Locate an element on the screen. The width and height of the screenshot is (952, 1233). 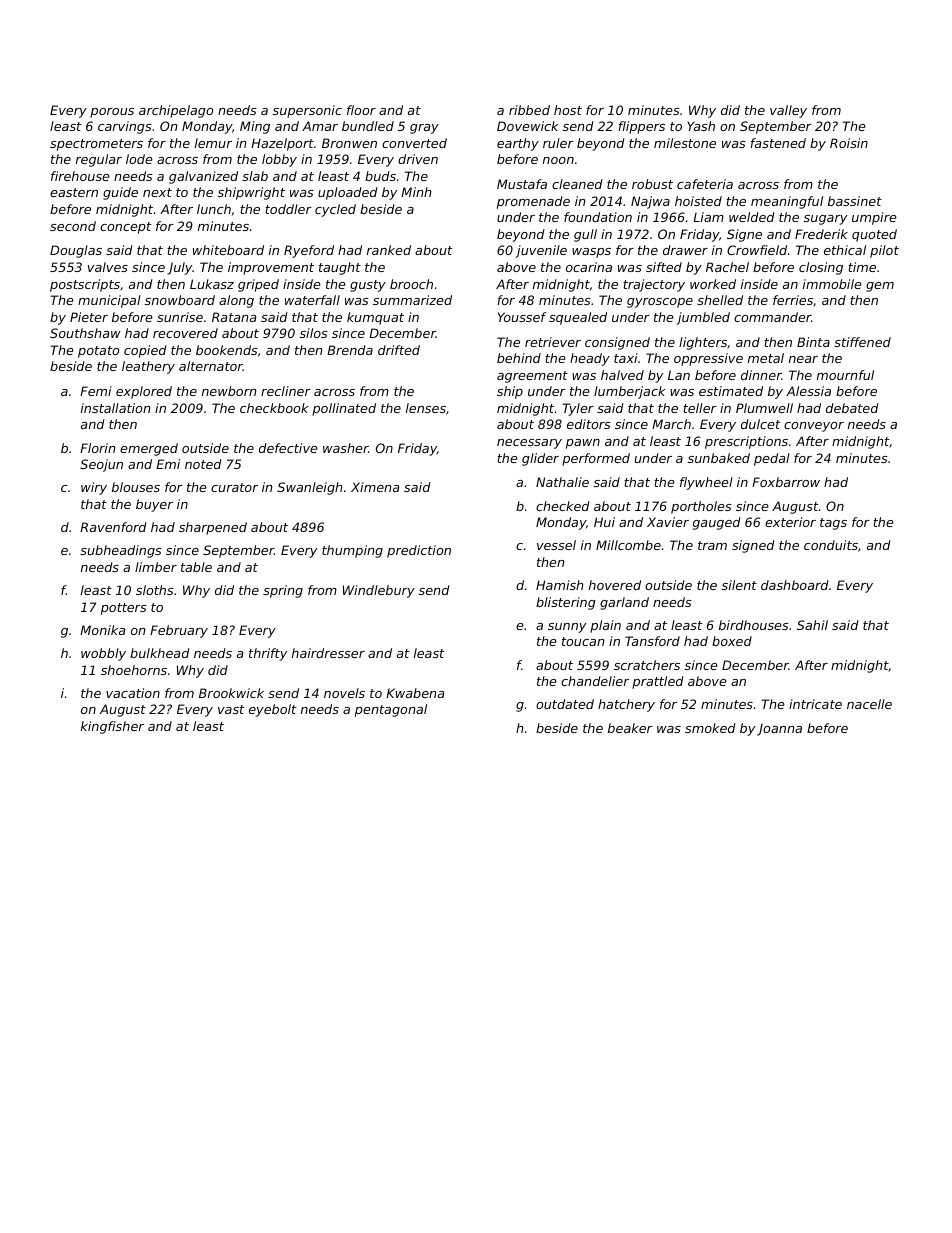
explored is located at coordinates (144, 392).
